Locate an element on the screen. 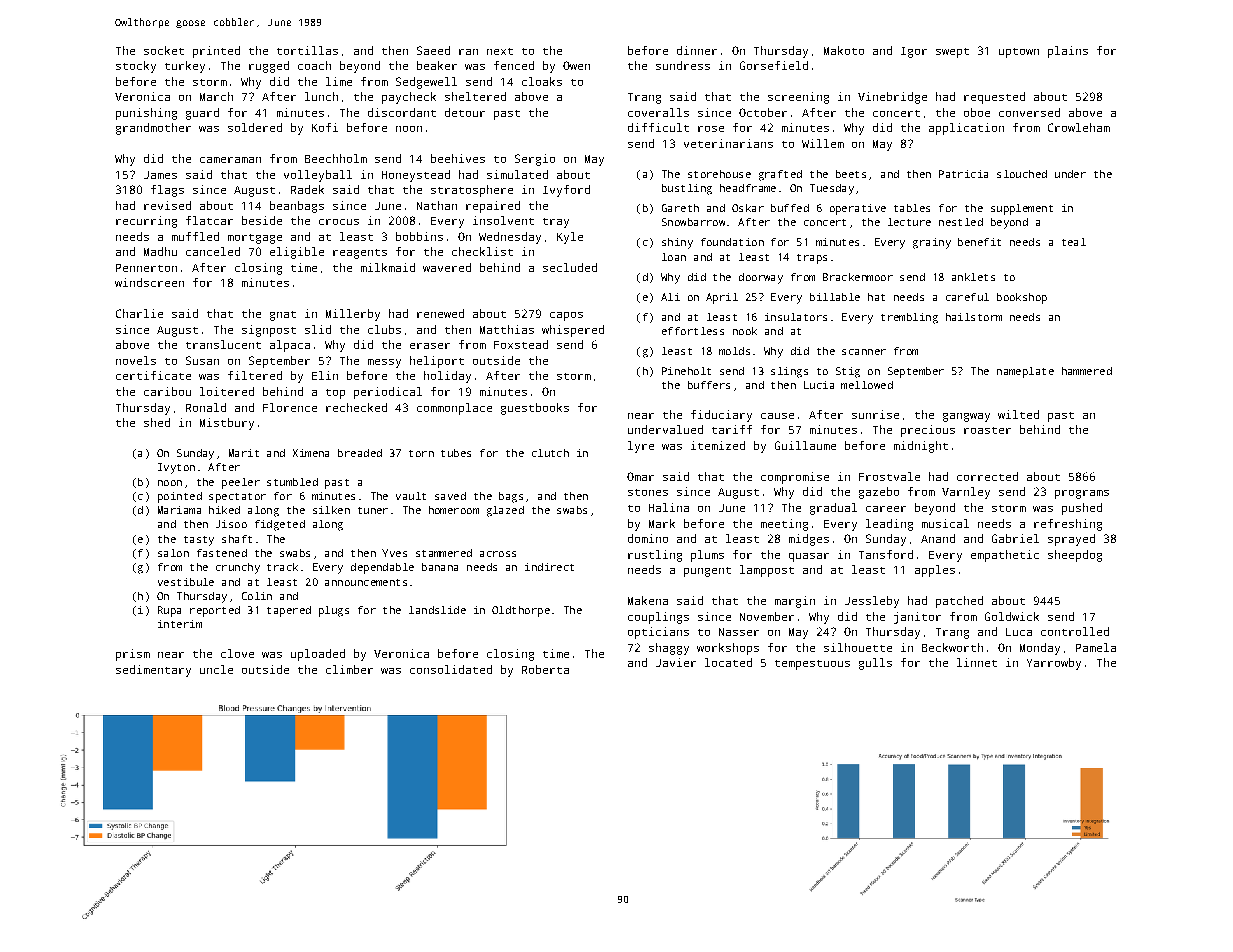 The width and height of the screenshot is (1233, 952). rechecked is located at coordinates (356, 407).
